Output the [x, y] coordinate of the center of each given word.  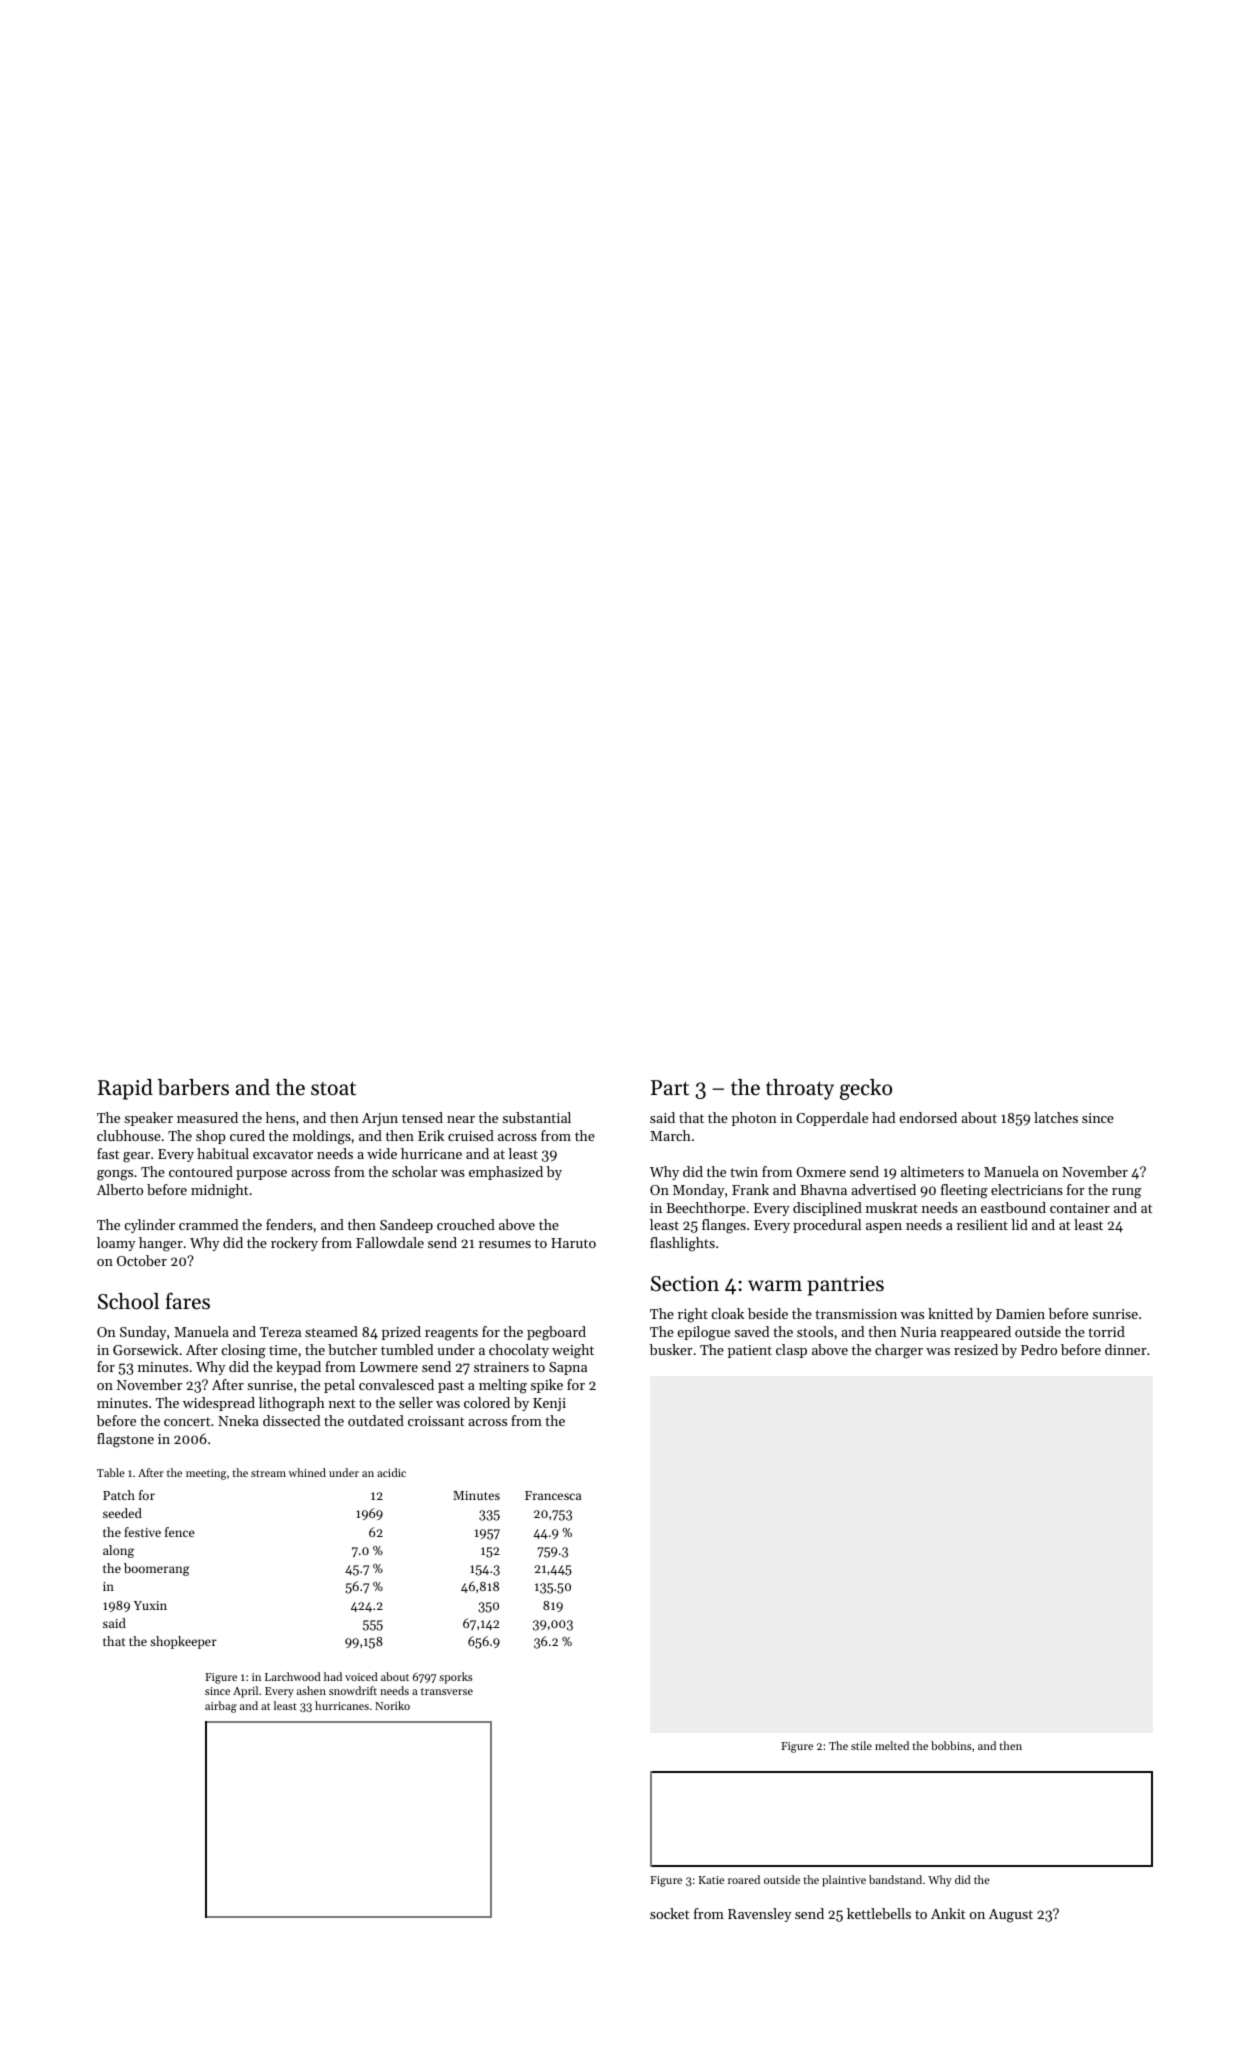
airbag [221, 1707]
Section [685, 1284]
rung [1126, 1193]
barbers [193, 1087]
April [245, 1692]
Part [670, 1088]
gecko [866, 1089]
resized [976, 1349]
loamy [116, 1244]
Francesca [553, 1495]
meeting [206, 1474]
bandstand [895, 1879]
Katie [711, 1880]
